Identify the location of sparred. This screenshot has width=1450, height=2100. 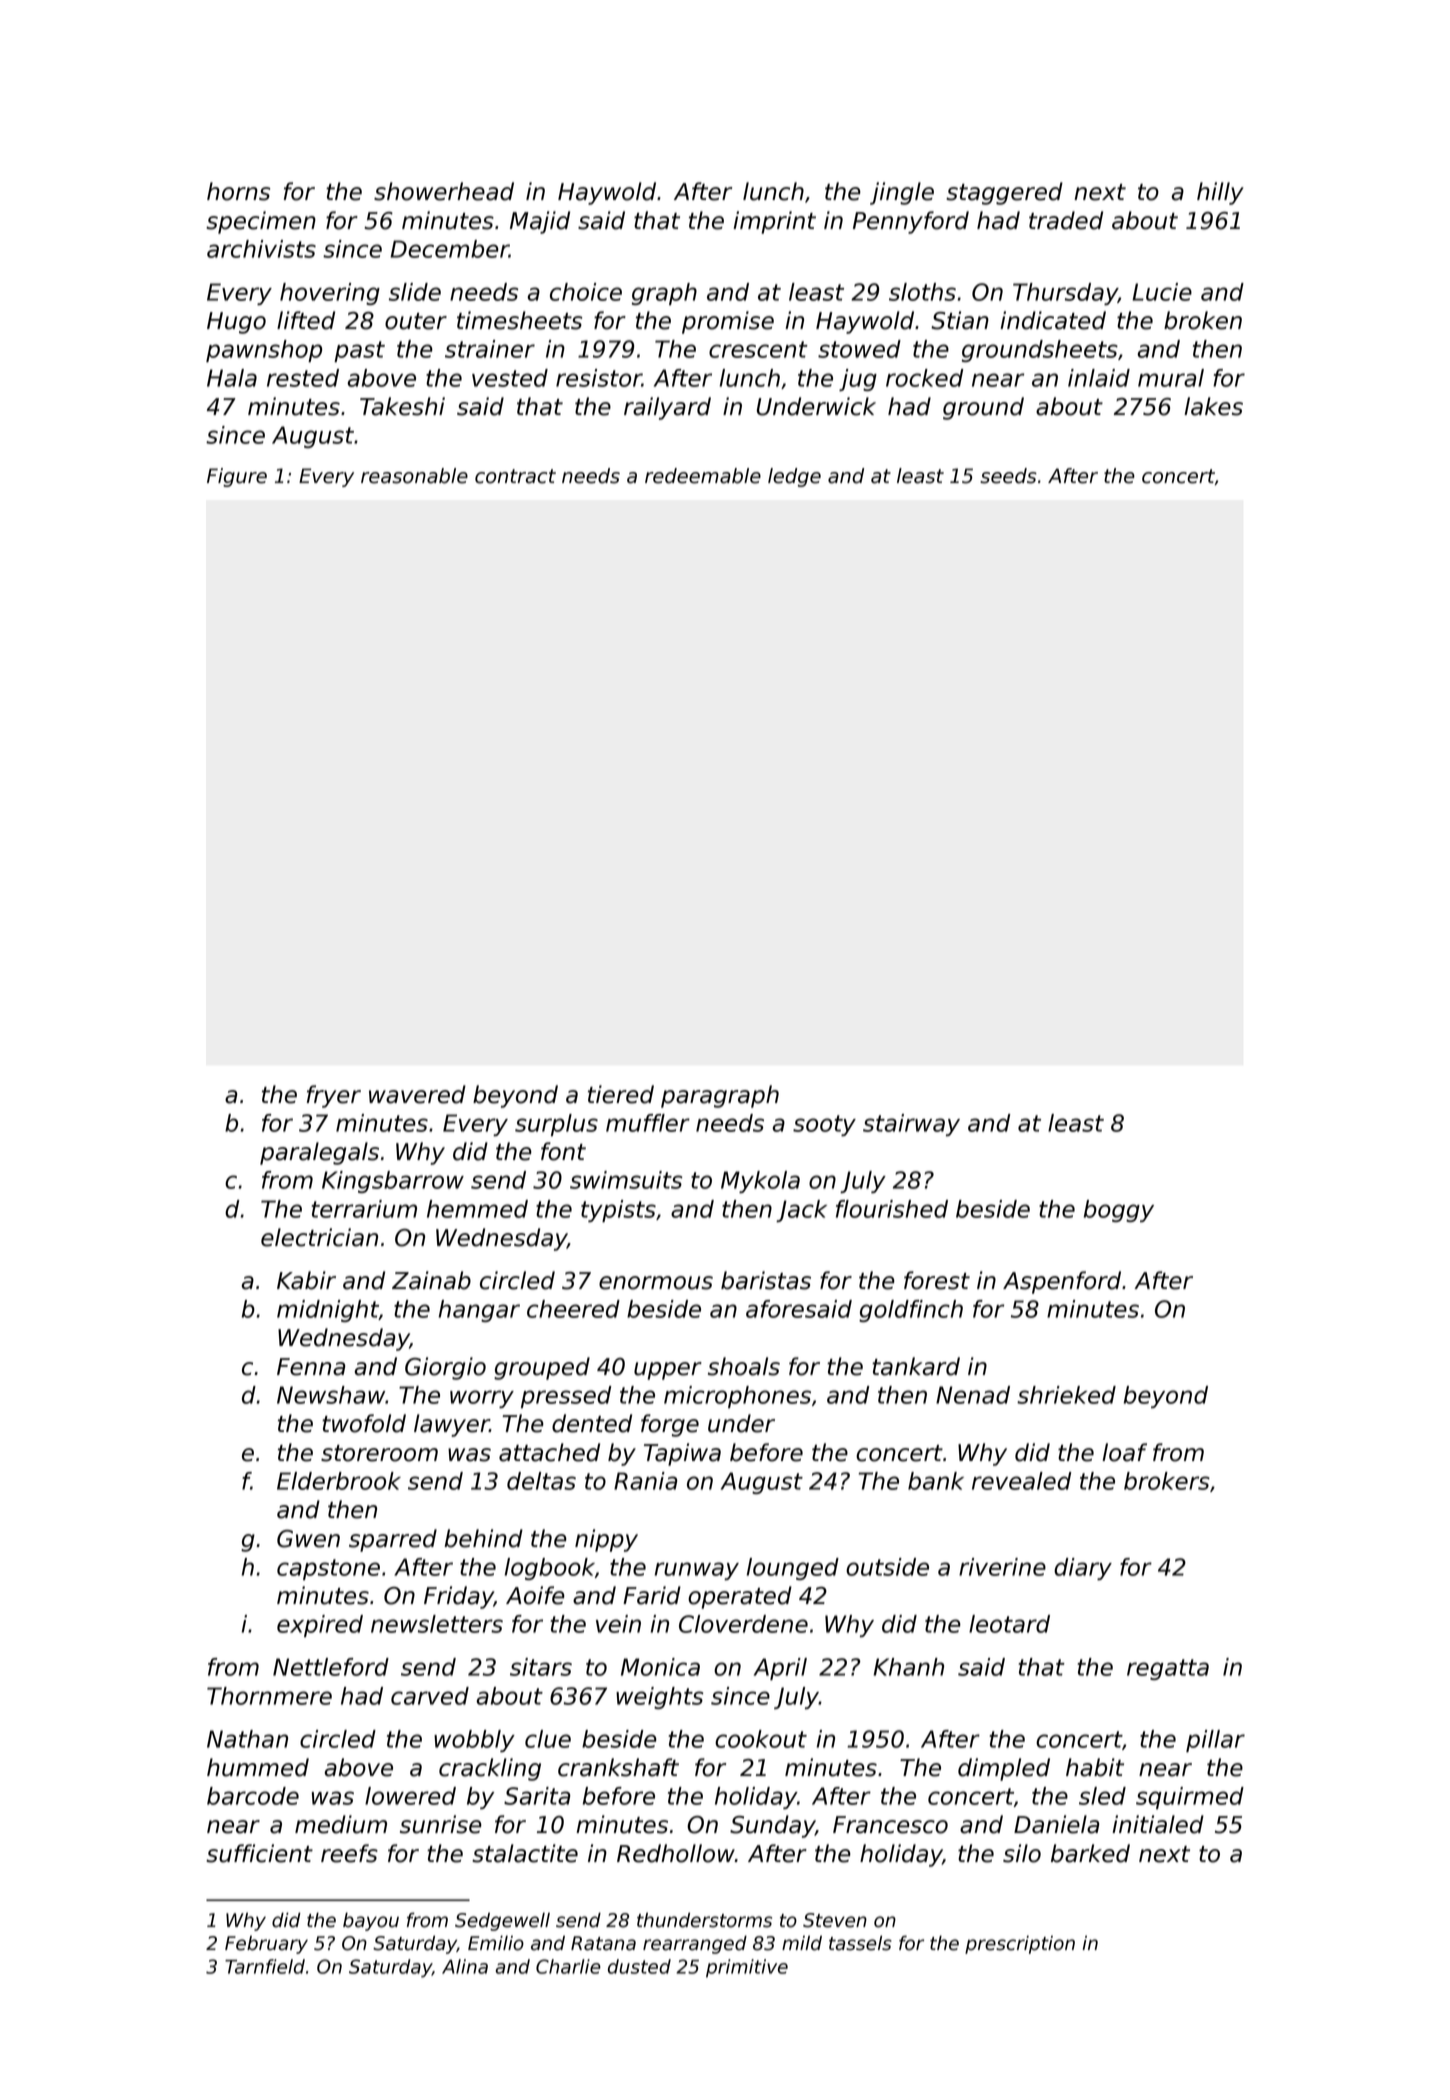
(393, 1540).
